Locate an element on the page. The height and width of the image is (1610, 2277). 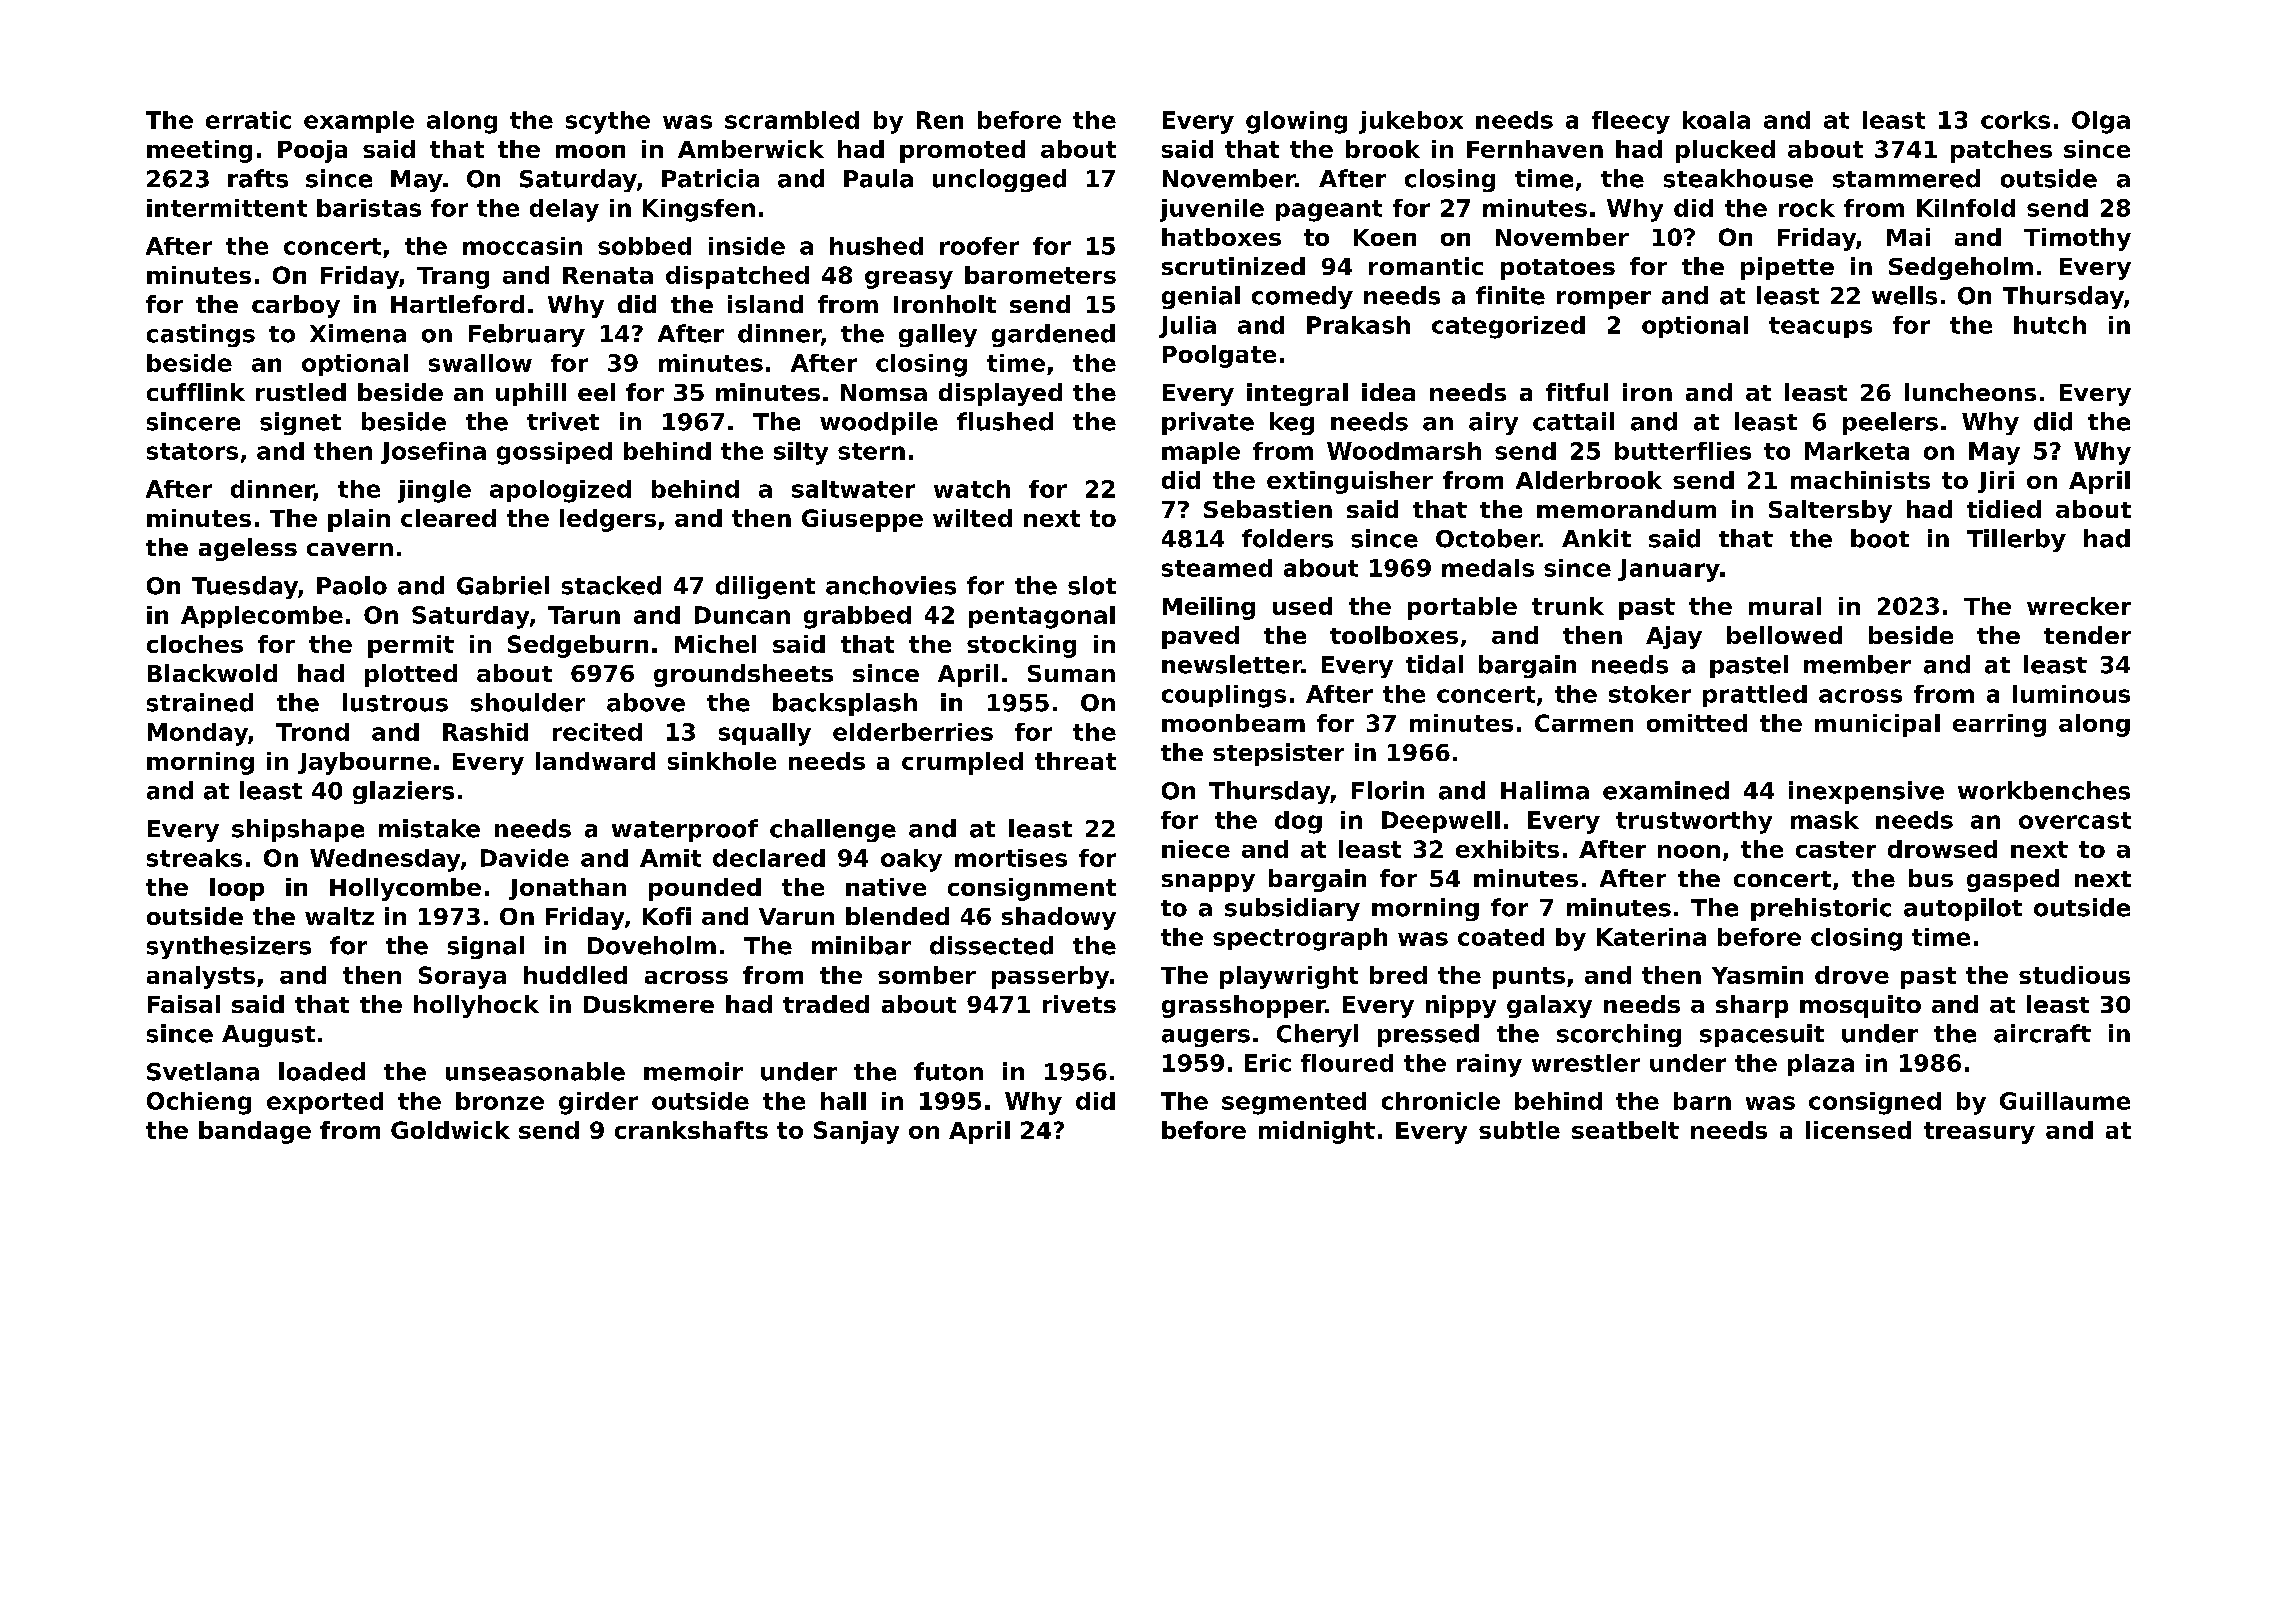
shoulder is located at coordinates (528, 702).
